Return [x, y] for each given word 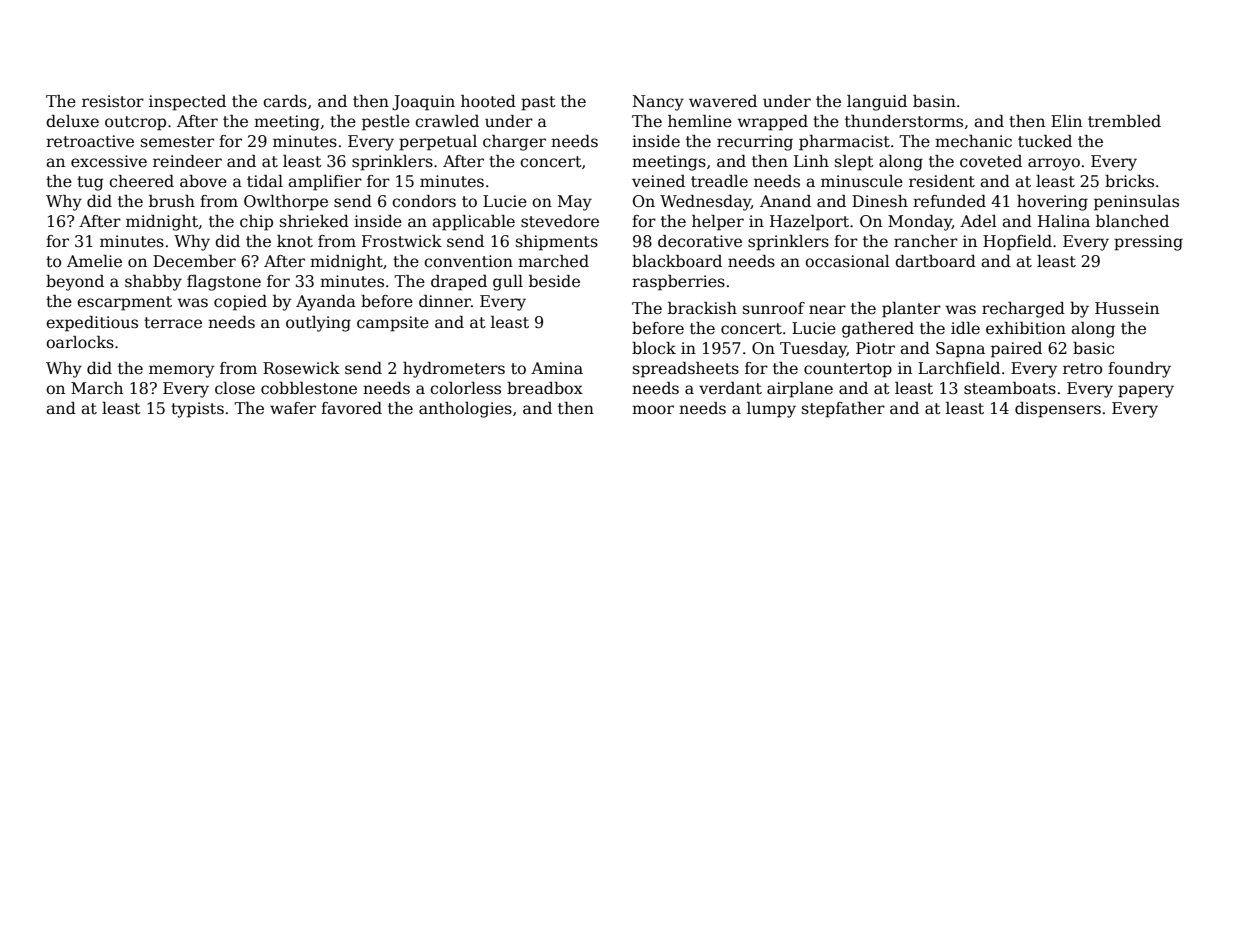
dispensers [1058, 410]
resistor [113, 101]
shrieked [314, 221]
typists [197, 410]
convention [468, 261]
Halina [1064, 221]
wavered [723, 101]
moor [653, 410]
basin [934, 101]
